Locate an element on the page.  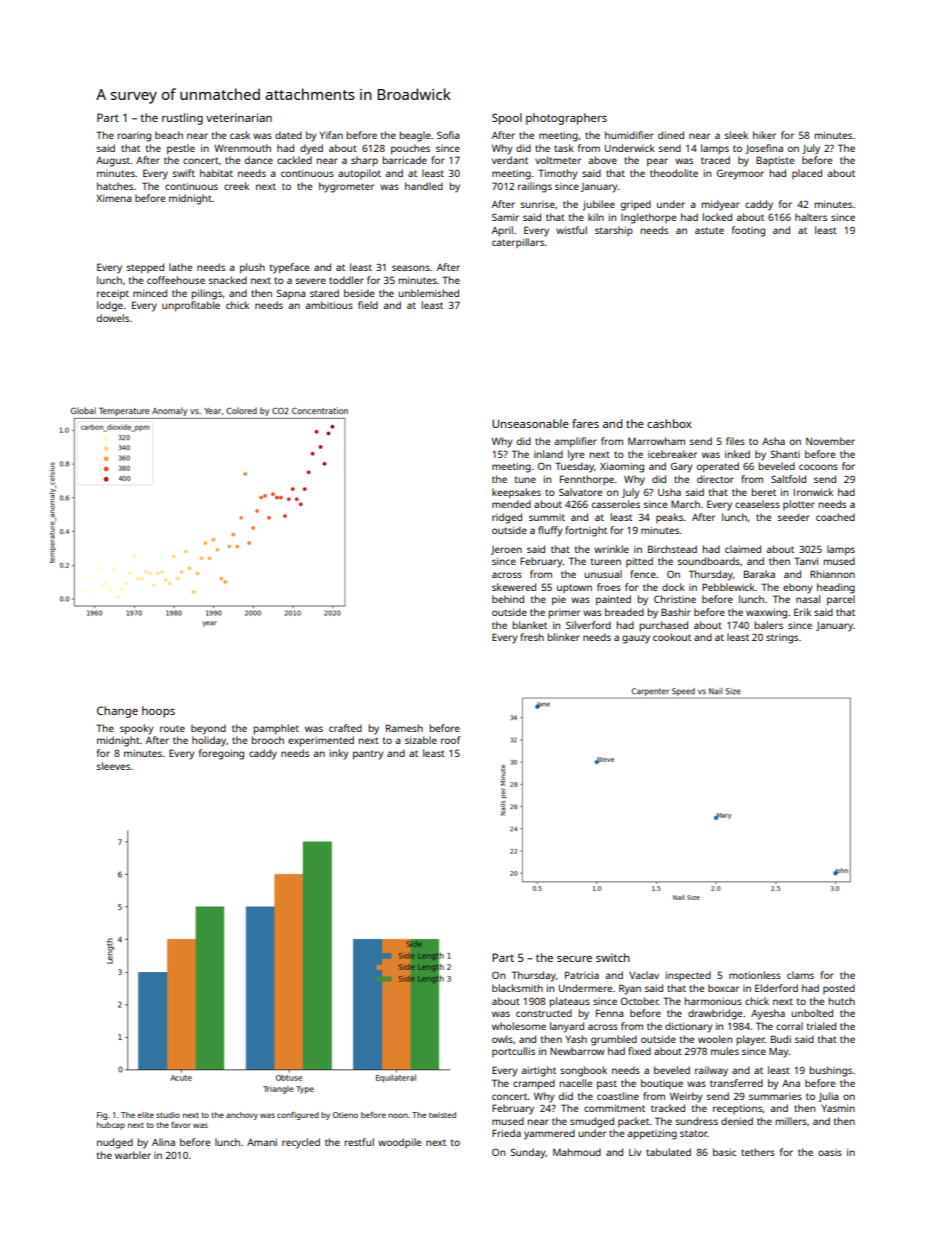
dowels is located at coordinates (113, 318).
